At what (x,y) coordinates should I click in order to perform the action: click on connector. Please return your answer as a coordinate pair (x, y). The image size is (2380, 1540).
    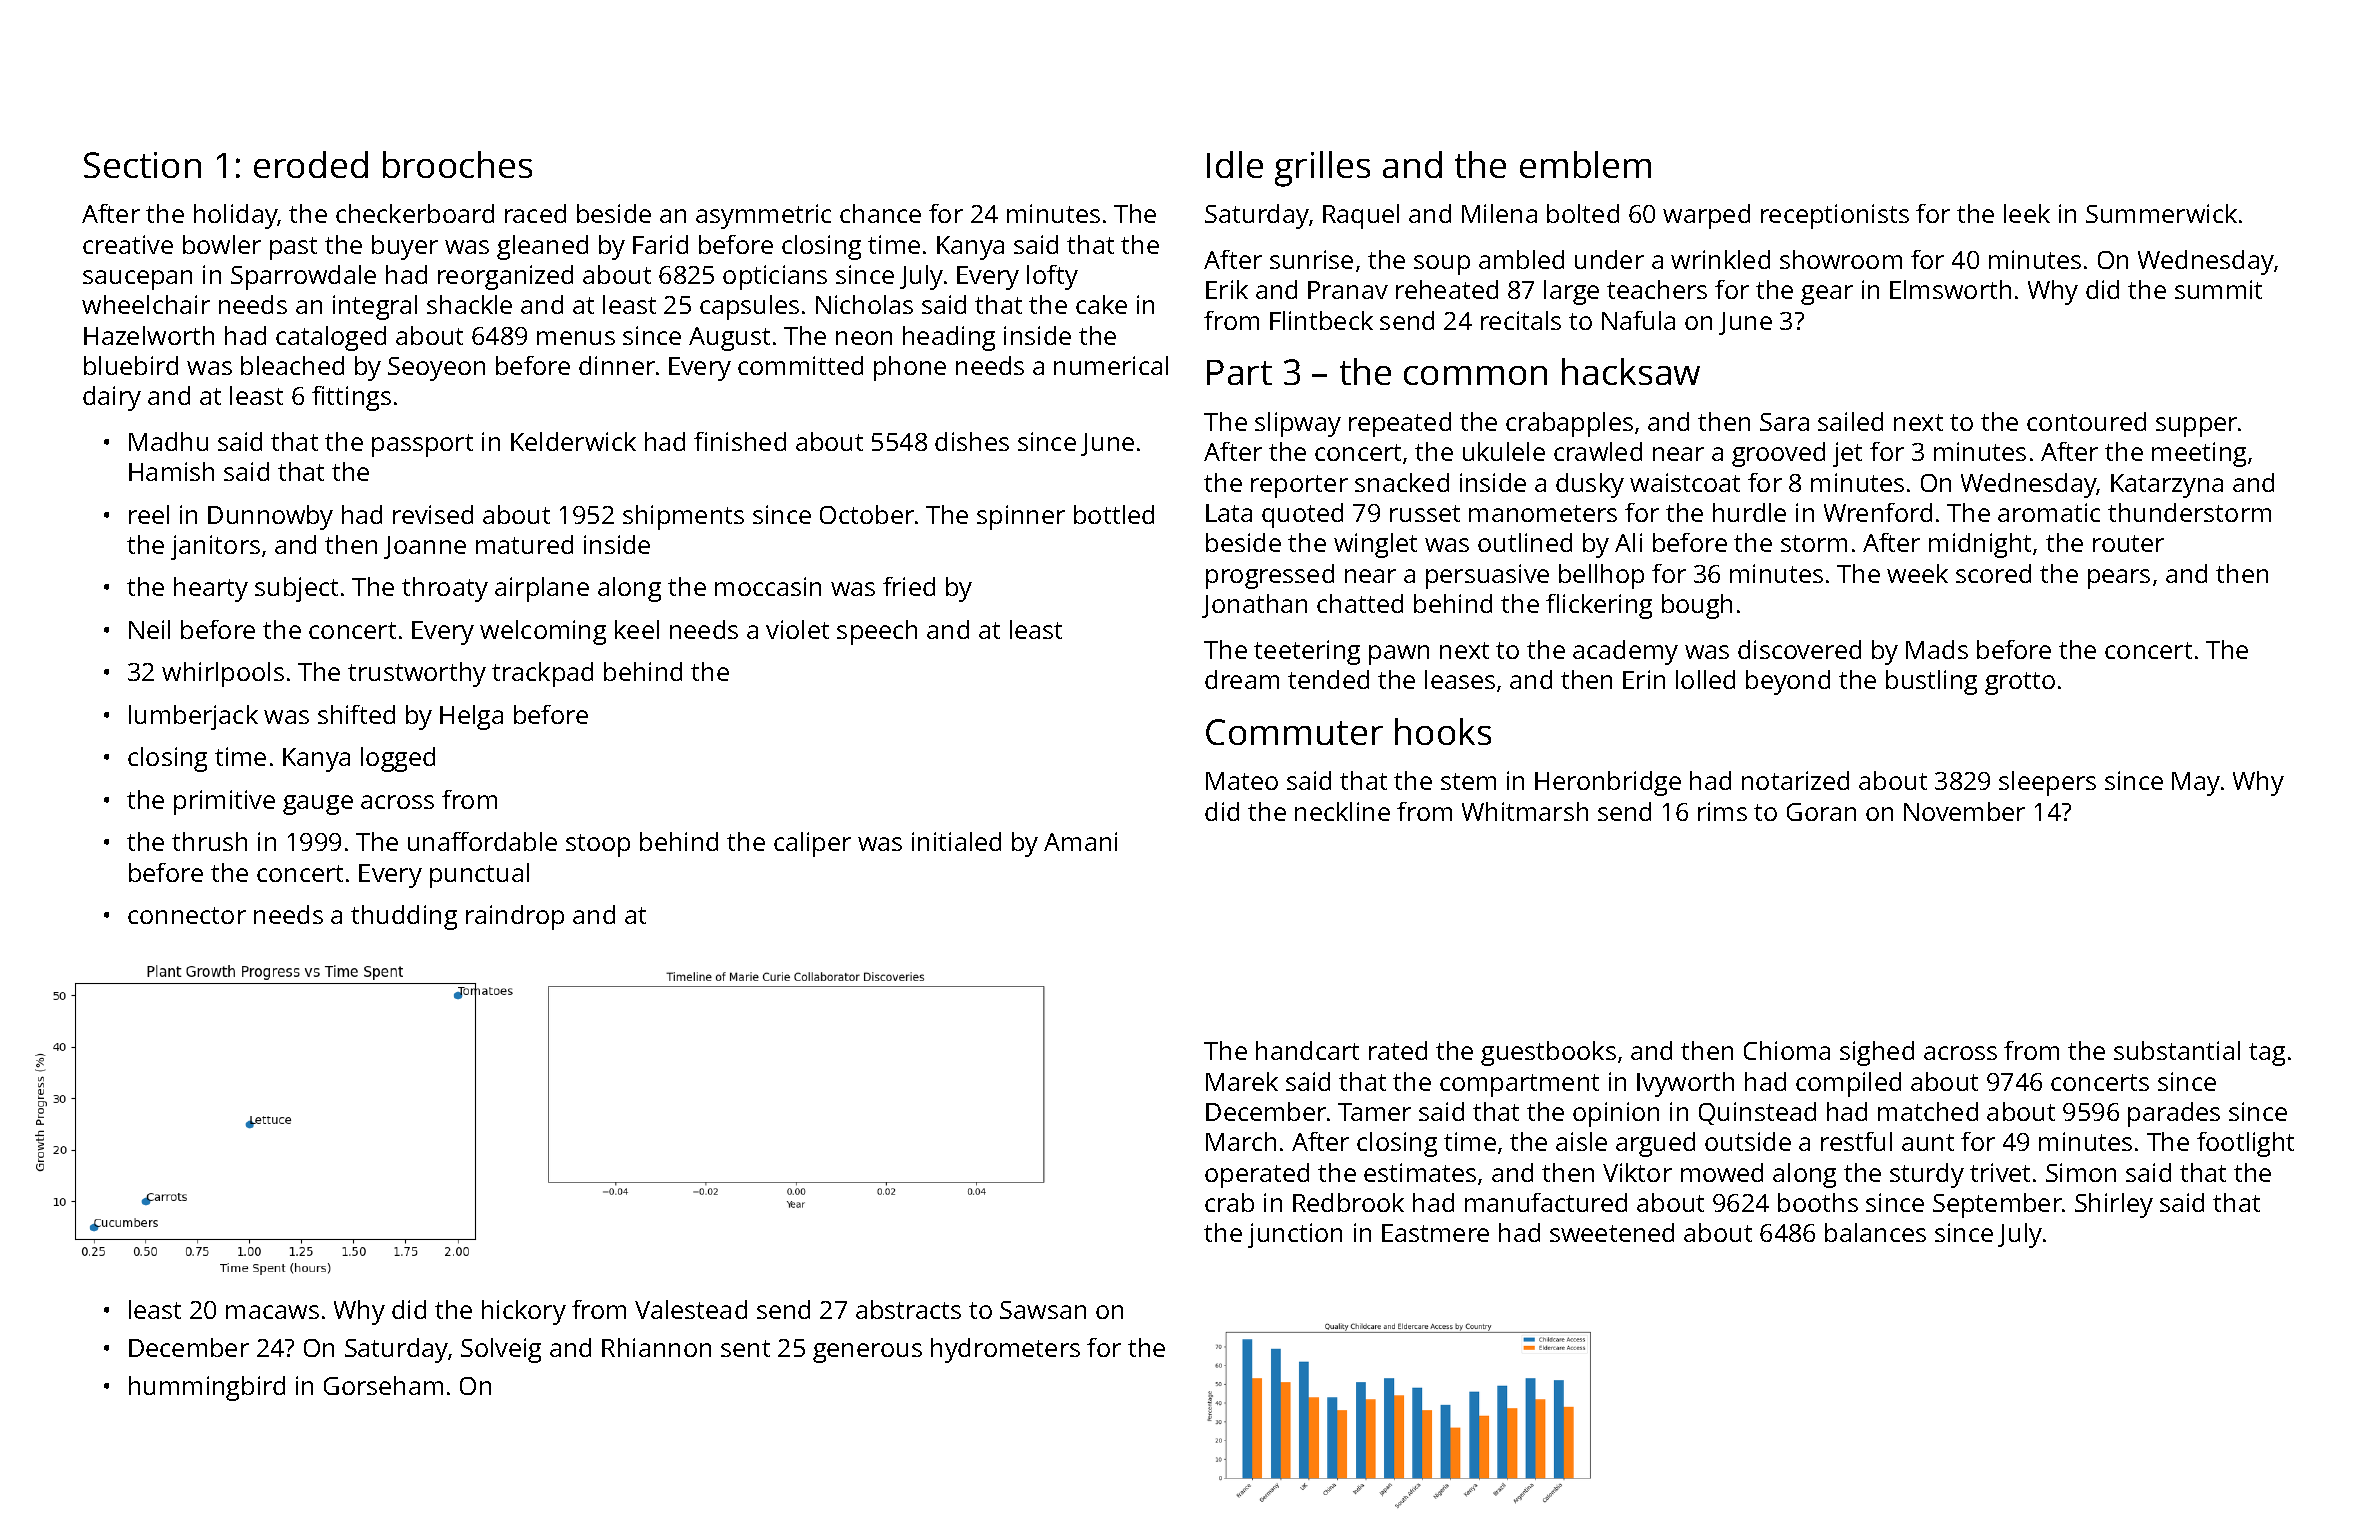
    Looking at the image, I should click on (187, 915).
